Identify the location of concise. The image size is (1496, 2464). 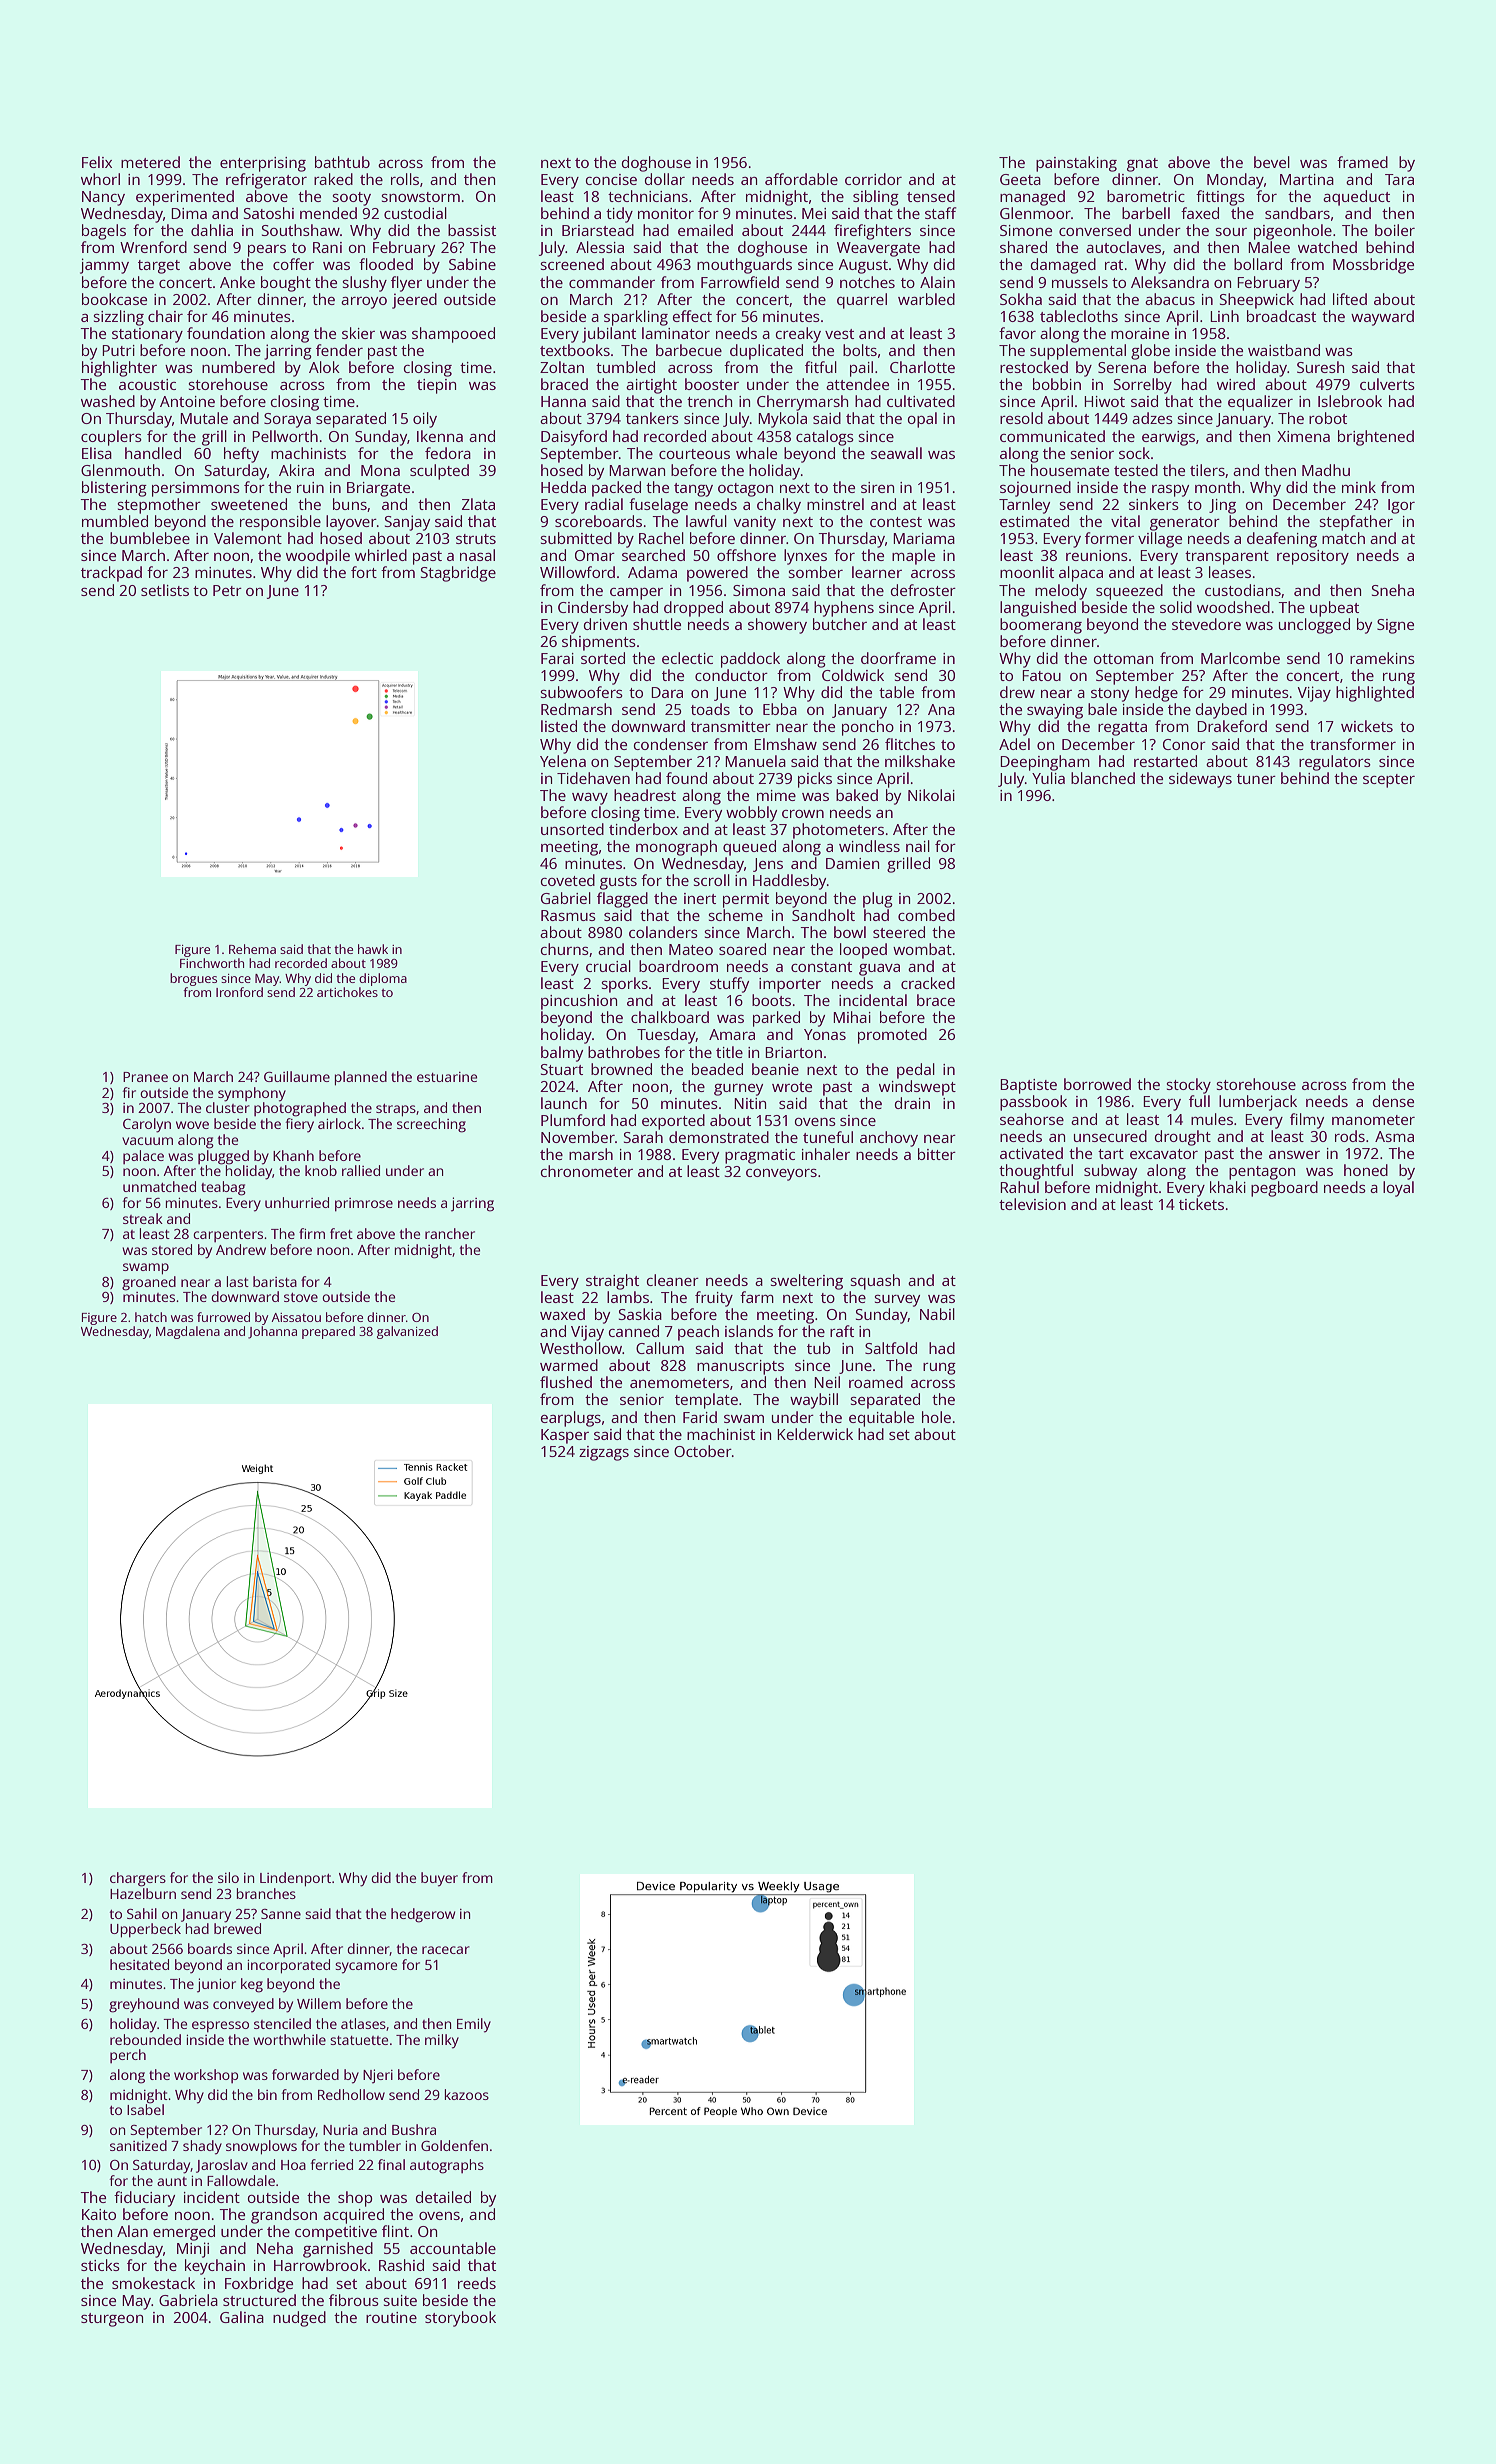
(611, 179).
